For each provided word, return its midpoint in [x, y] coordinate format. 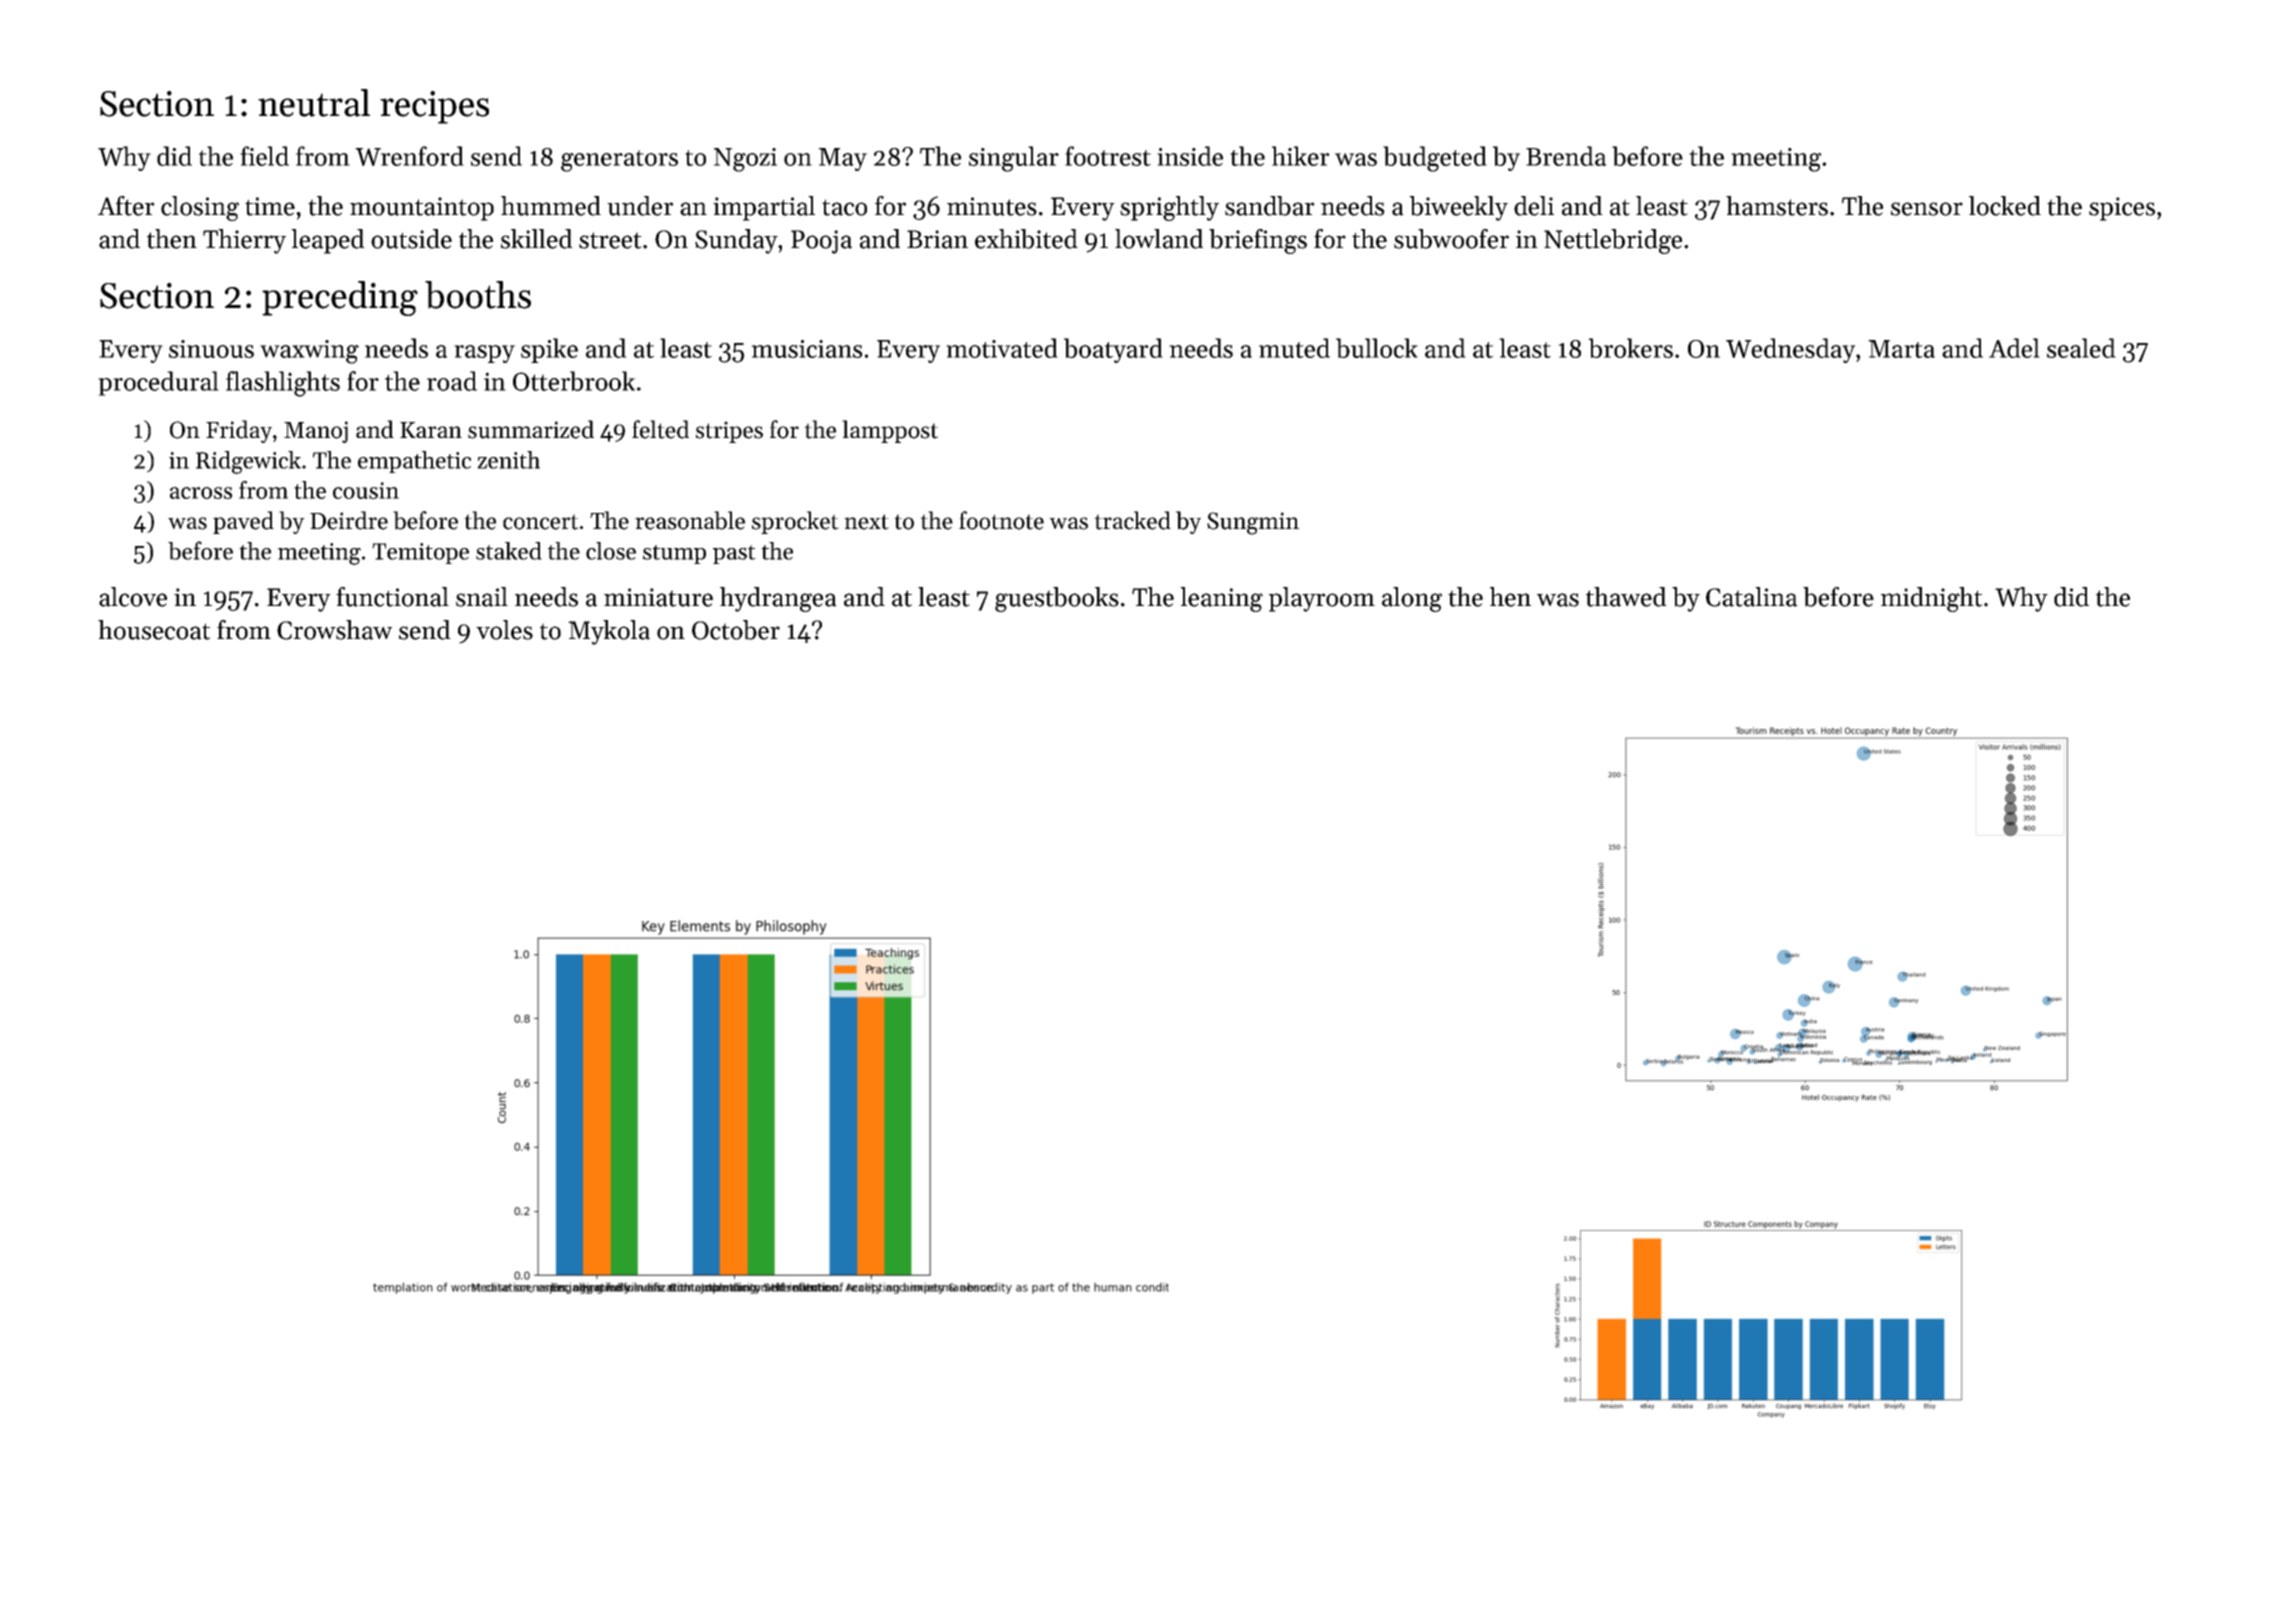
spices [2122, 209]
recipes [434, 107]
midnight [1931, 599]
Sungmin [1253, 523]
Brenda [1566, 156]
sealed [2081, 348]
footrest [1108, 156]
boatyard [1113, 350]
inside [1190, 156]
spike [549, 350]
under [640, 206]
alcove [133, 597]
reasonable [690, 520]
